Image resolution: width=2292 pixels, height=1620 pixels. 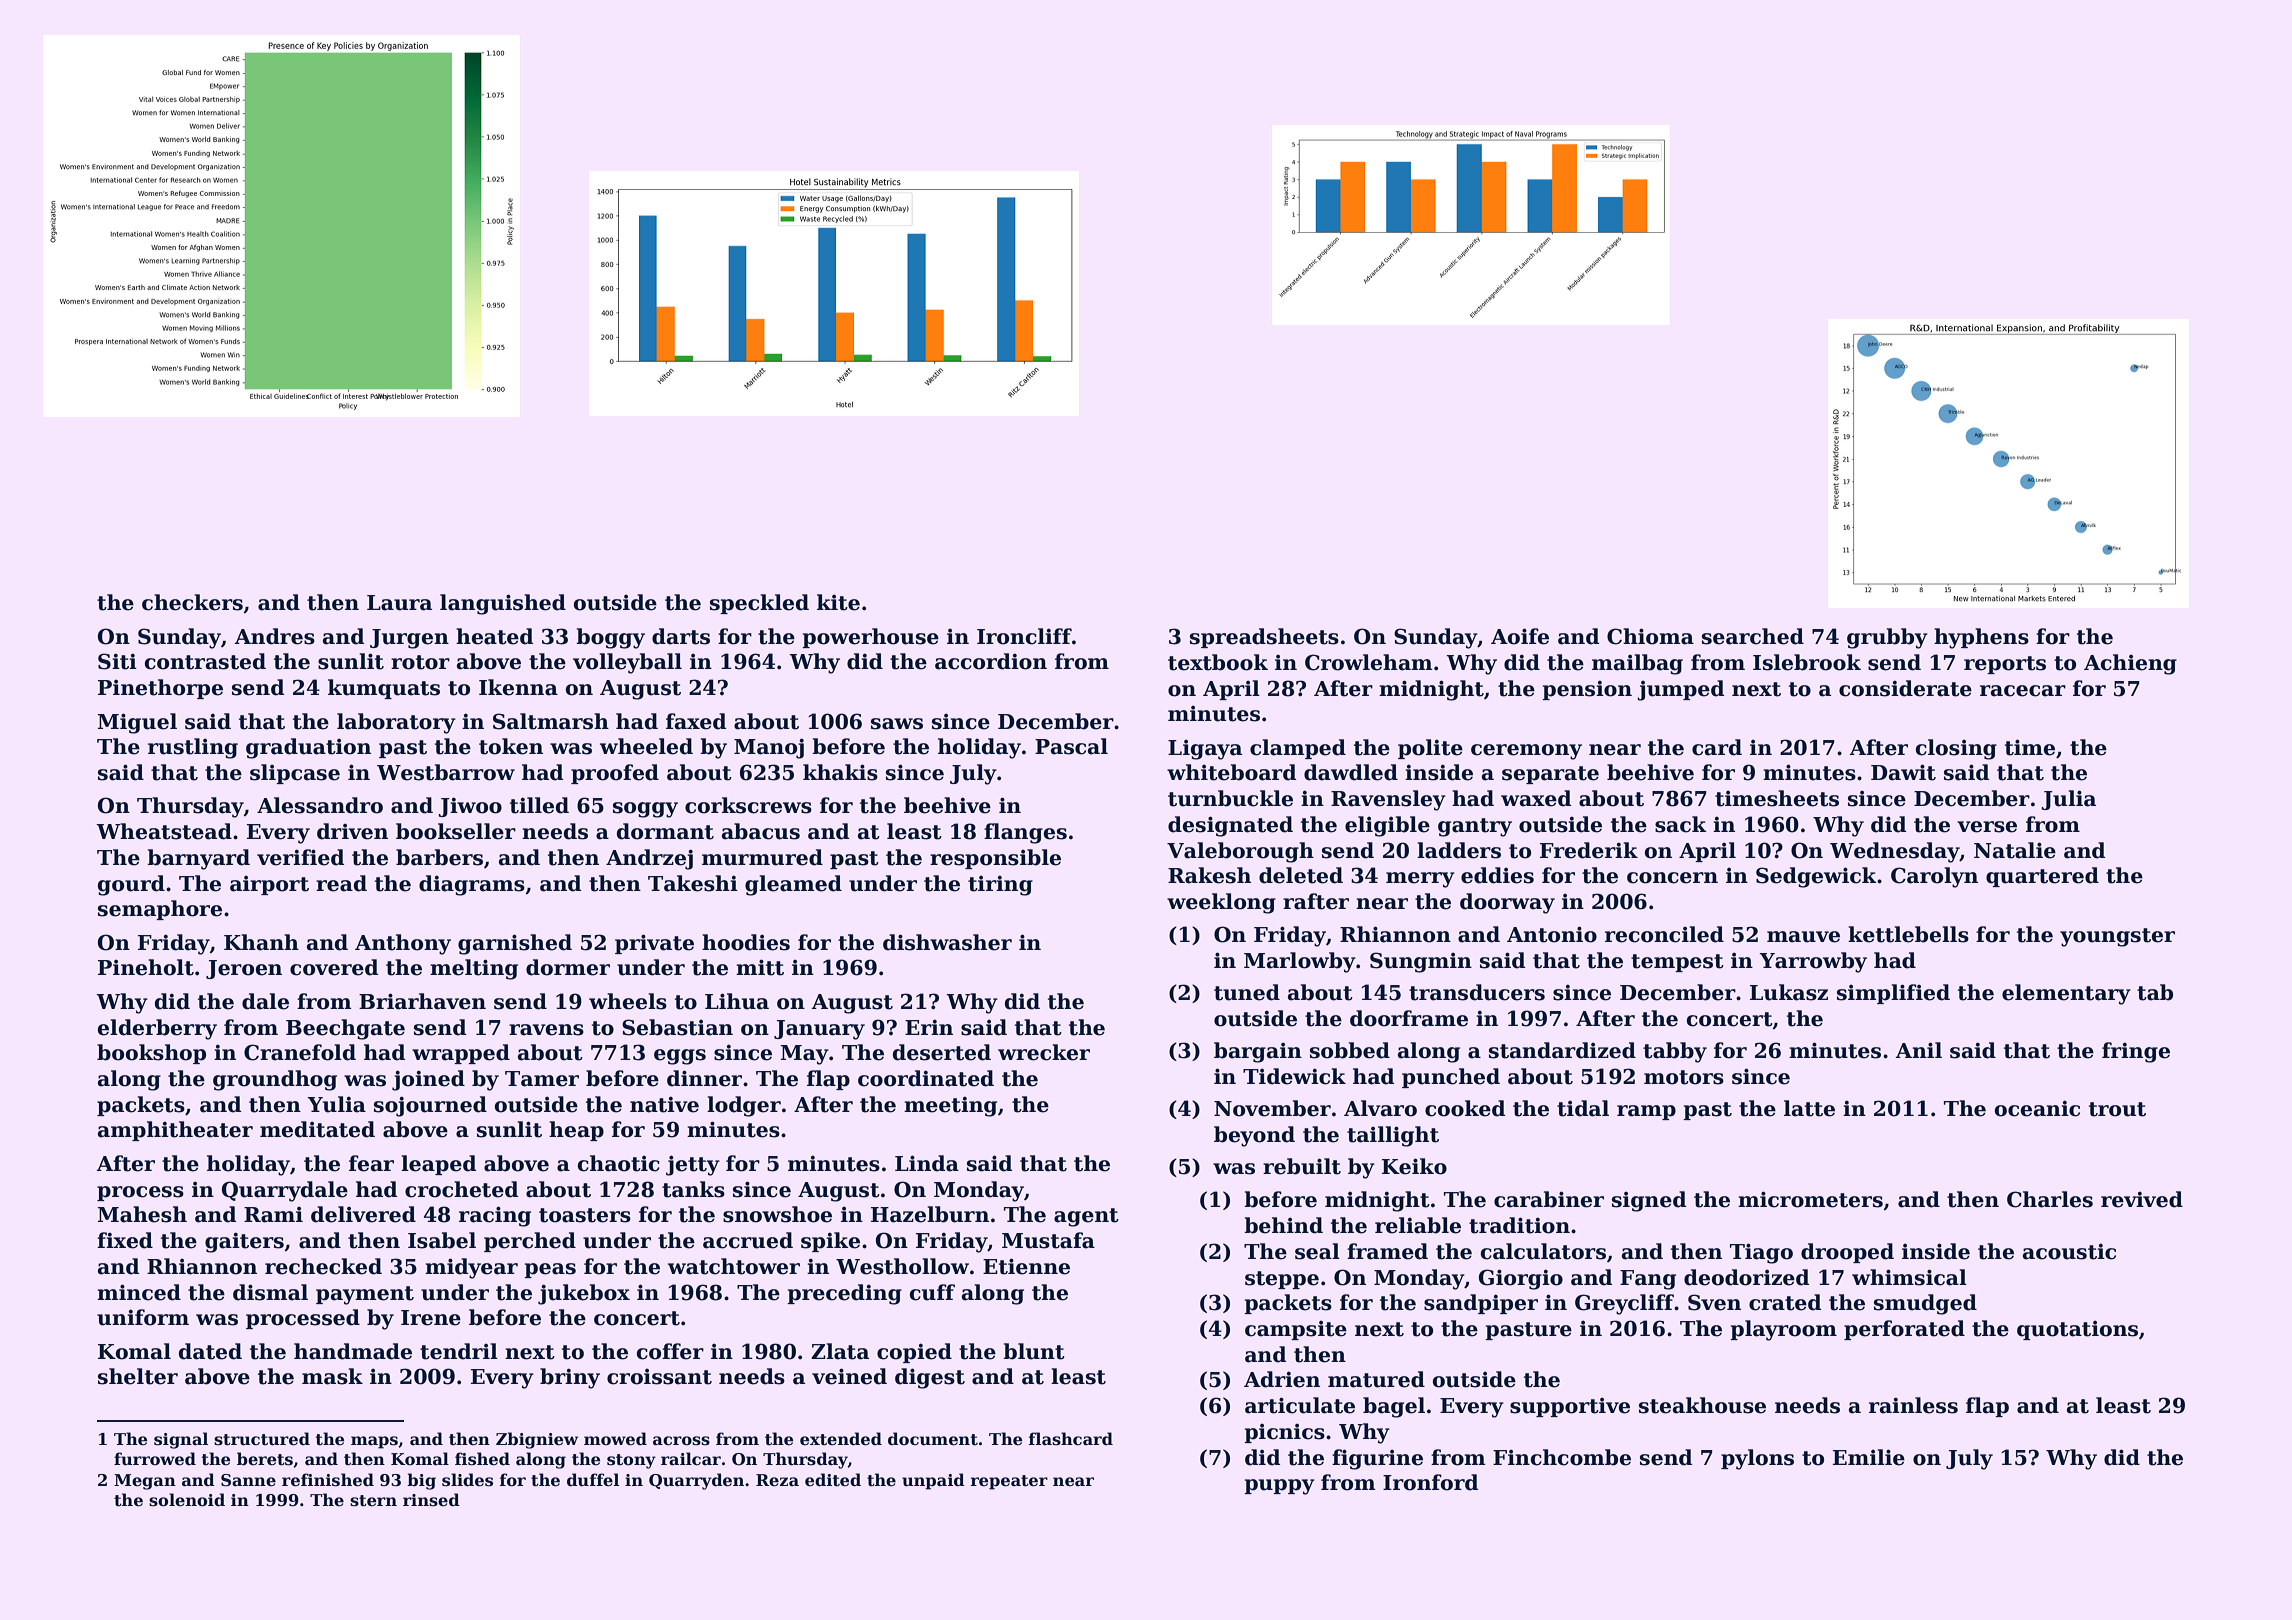 What do you see at coordinates (2130, 664) in the screenshot?
I see `Achieng` at bounding box center [2130, 664].
